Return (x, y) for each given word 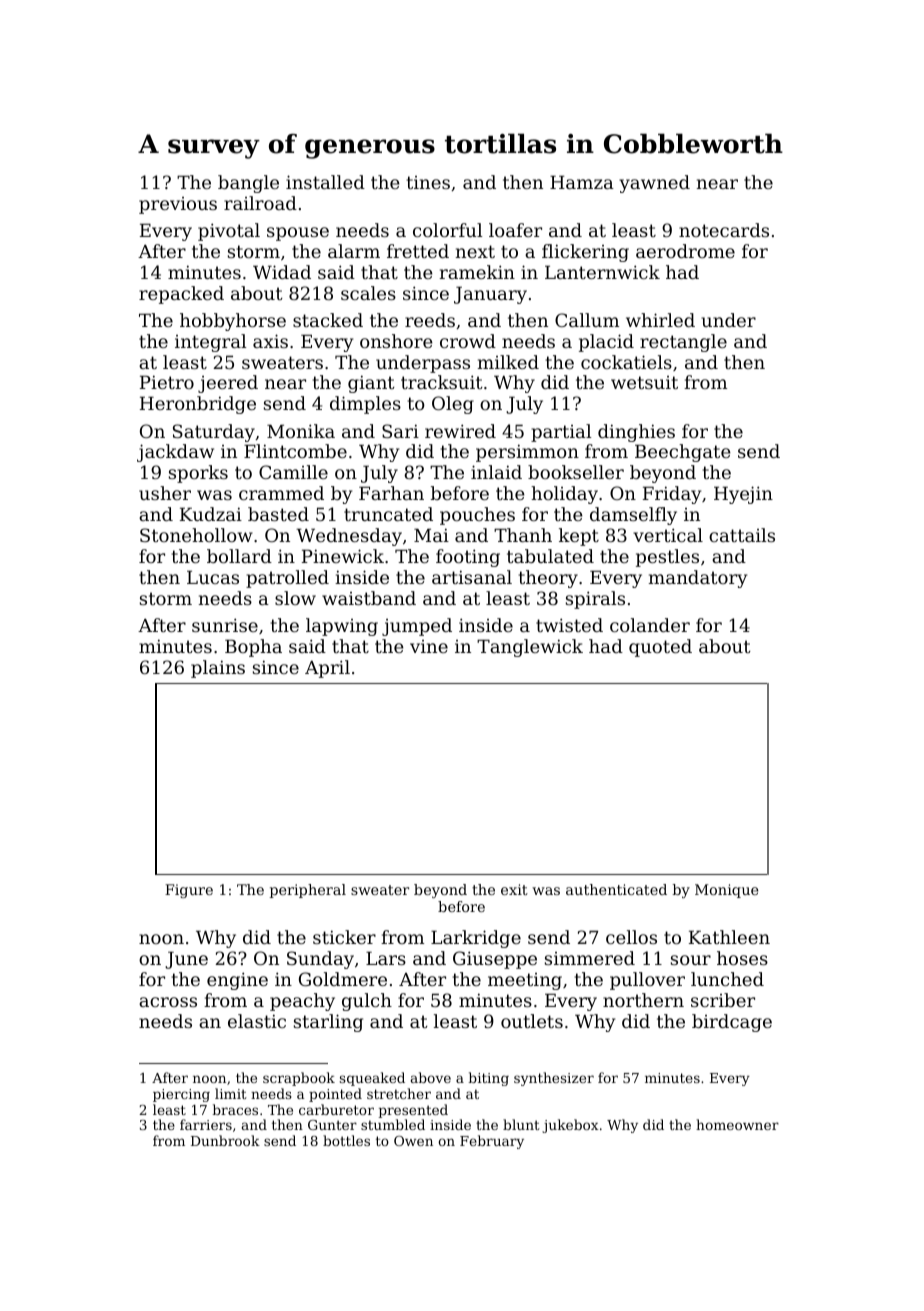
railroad (260, 203)
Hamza (582, 182)
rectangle (683, 343)
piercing (181, 1095)
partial (561, 433)
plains (218, 669)
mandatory (697, 579)
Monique (726, 891)
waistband (369, 598)
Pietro (167, 382)
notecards (724, 230)
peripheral (308, 891)
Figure (189, 891)
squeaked (372, 1079)
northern (643, 1000)
